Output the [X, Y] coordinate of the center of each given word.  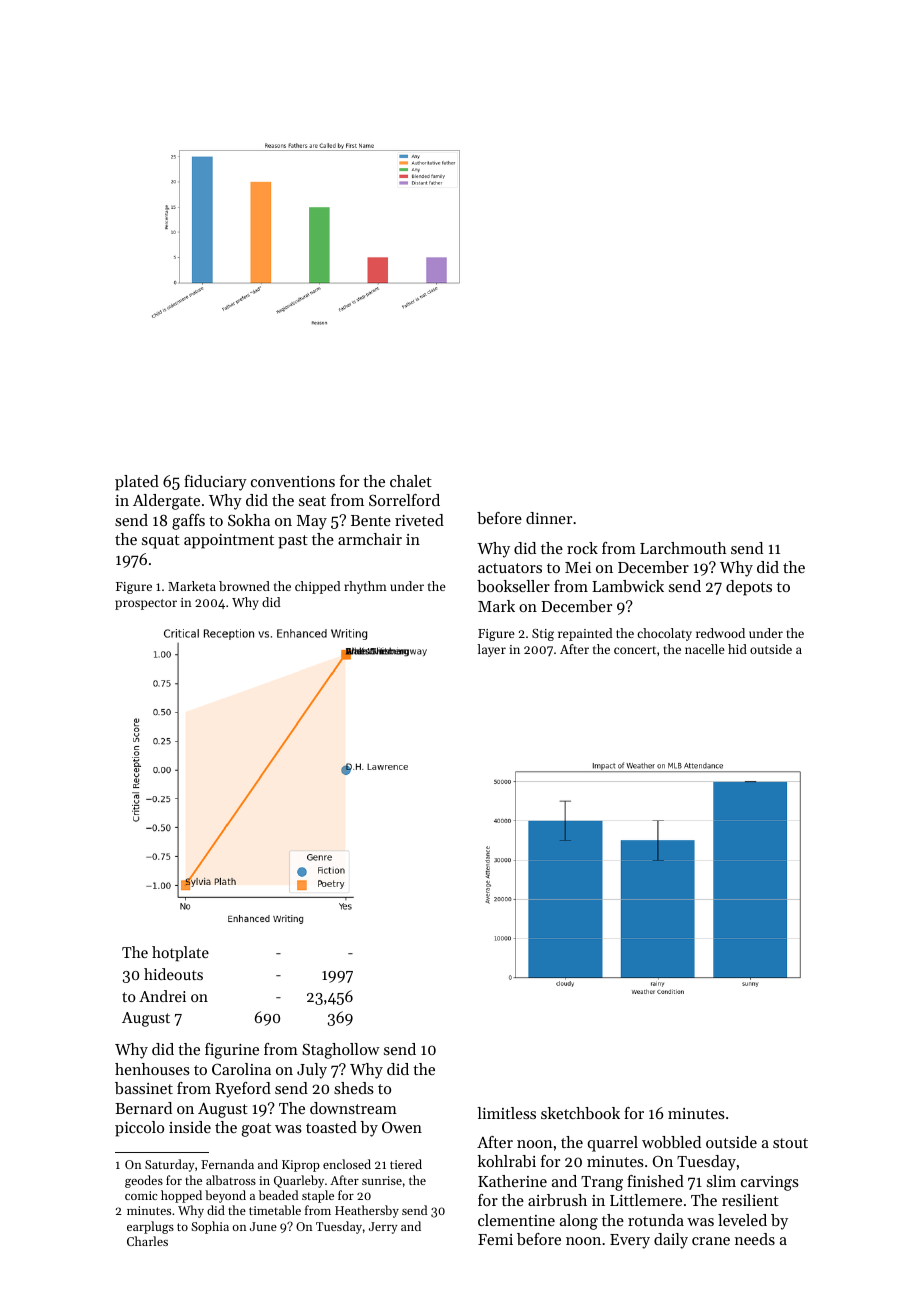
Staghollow [341, 1051]
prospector [146, 604]
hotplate [180, 954]
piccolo [139, 1129]
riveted [419, 520]
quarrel [612, 1144]
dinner [549, 518]
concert [635, 650]
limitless [506, 1113]
